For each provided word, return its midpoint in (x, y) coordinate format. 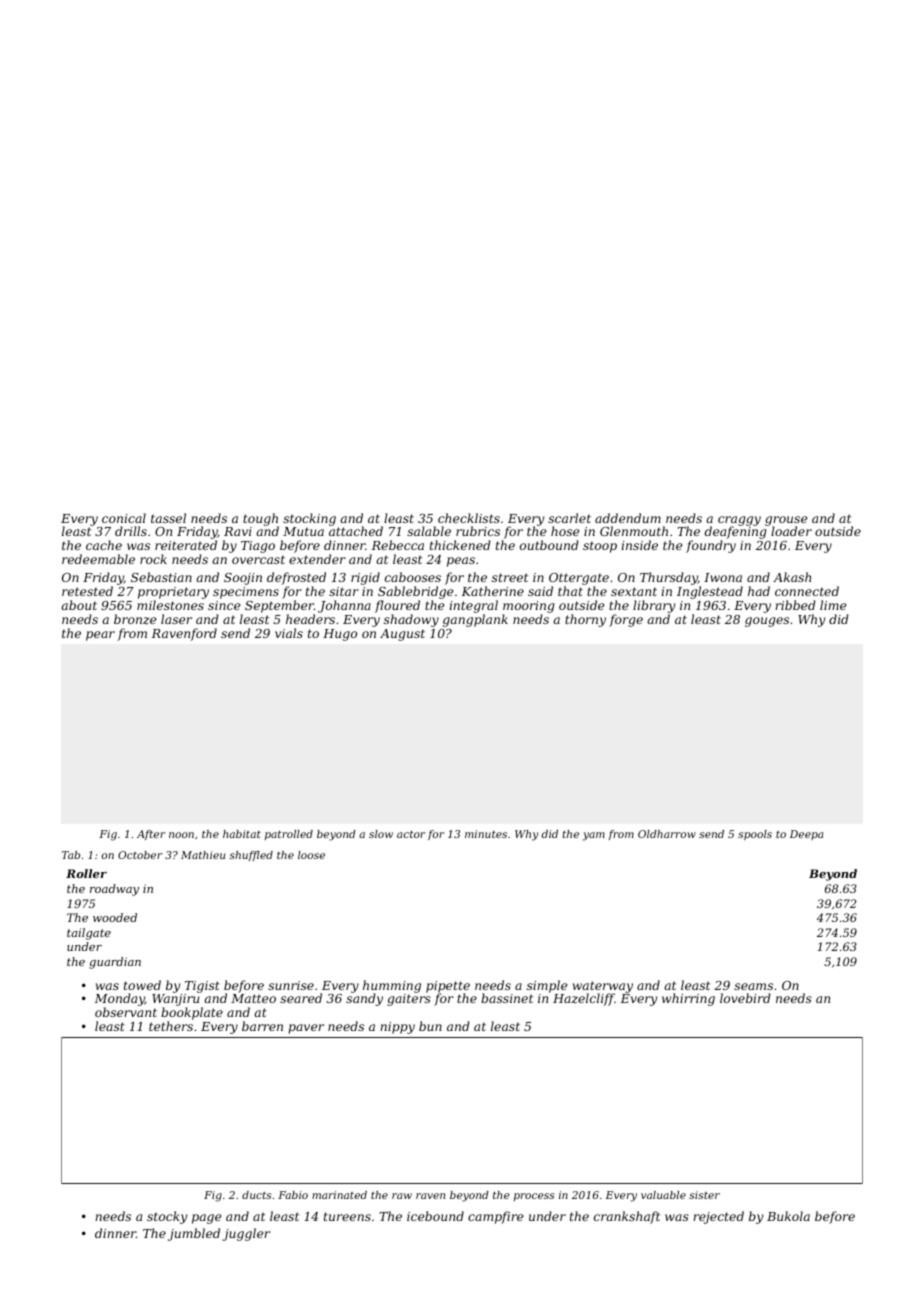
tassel (168, 518)
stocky (167, 1217)
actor (411, 834)
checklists (469, 518)
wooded (115, 917)
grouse (786, 521)
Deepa (806, 835)
